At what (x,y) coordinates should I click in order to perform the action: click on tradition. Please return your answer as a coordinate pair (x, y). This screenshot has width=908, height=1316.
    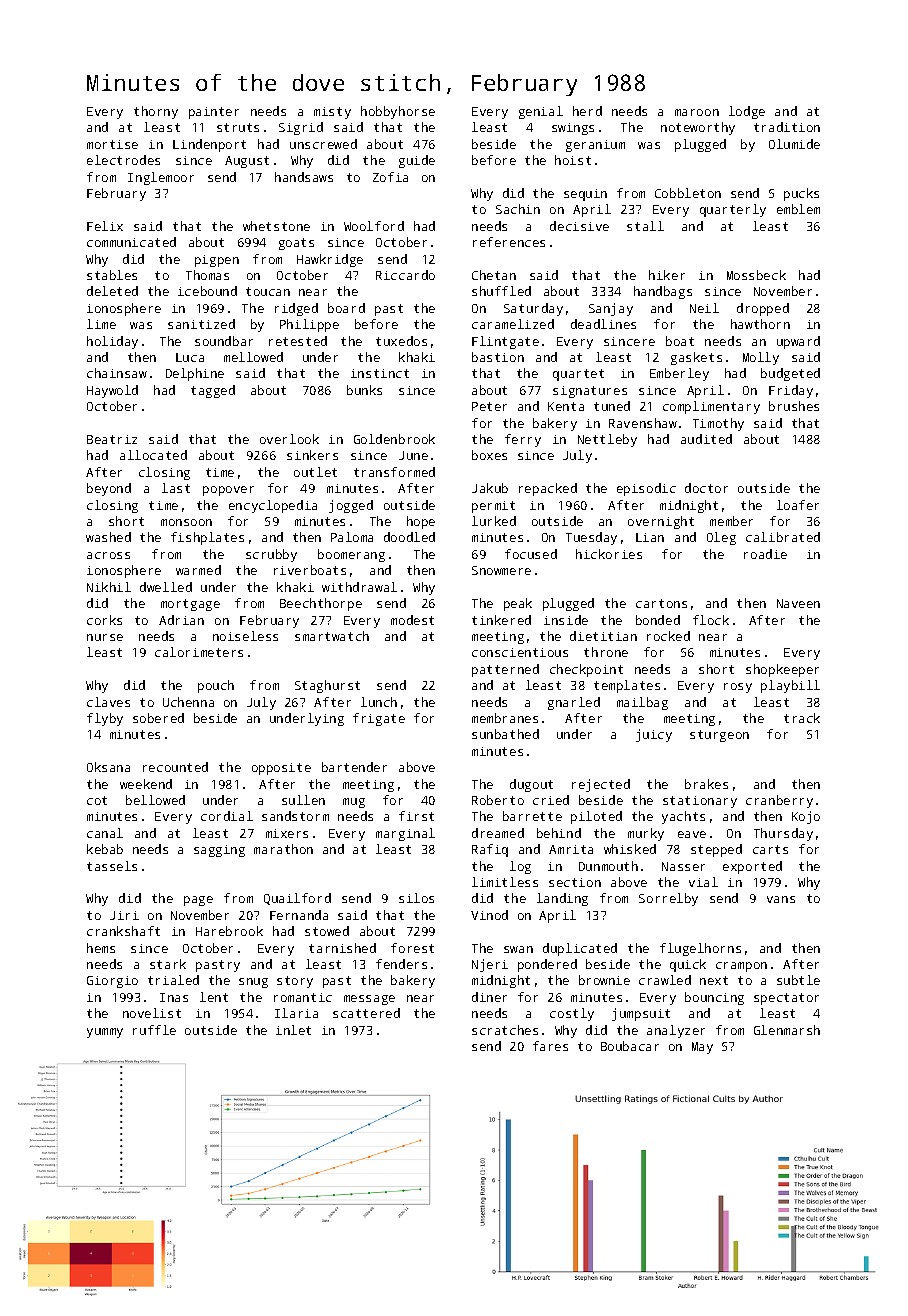
    Looking at the image, I should click on (787, 127).
